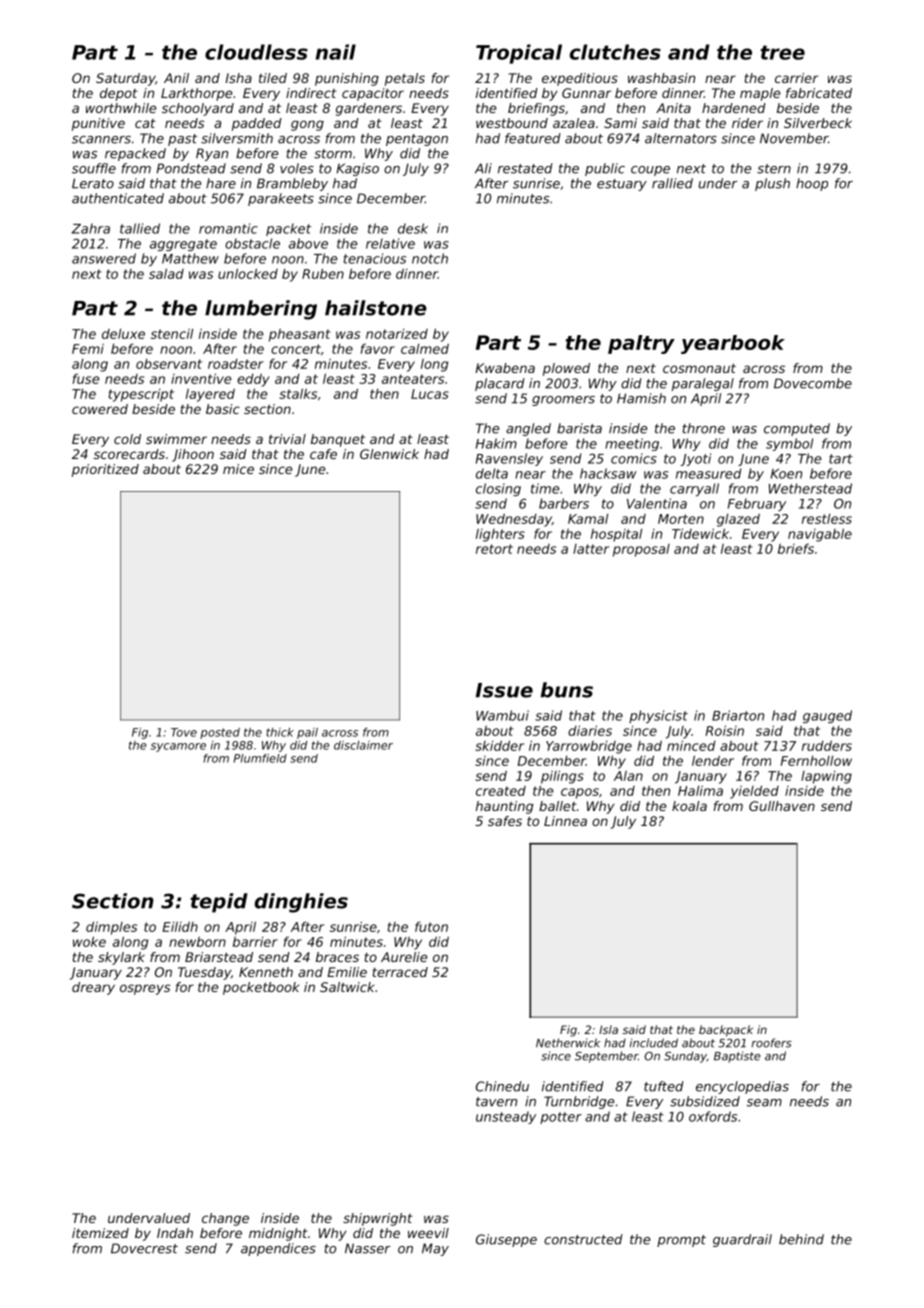 This document has height=1308, width=924. I want to click on posted, so click(220, 733).
